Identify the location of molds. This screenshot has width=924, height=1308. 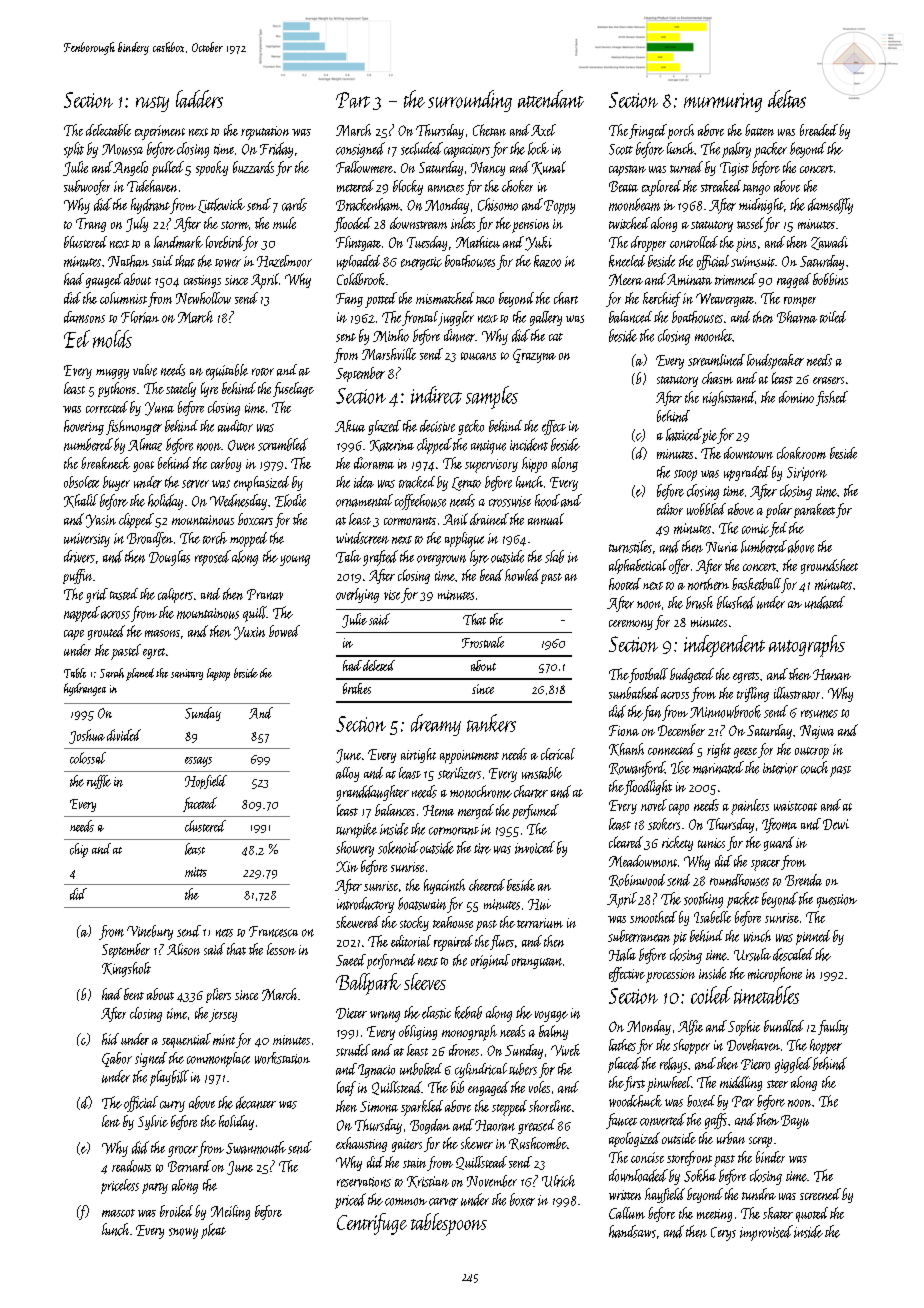
(112, 339).
